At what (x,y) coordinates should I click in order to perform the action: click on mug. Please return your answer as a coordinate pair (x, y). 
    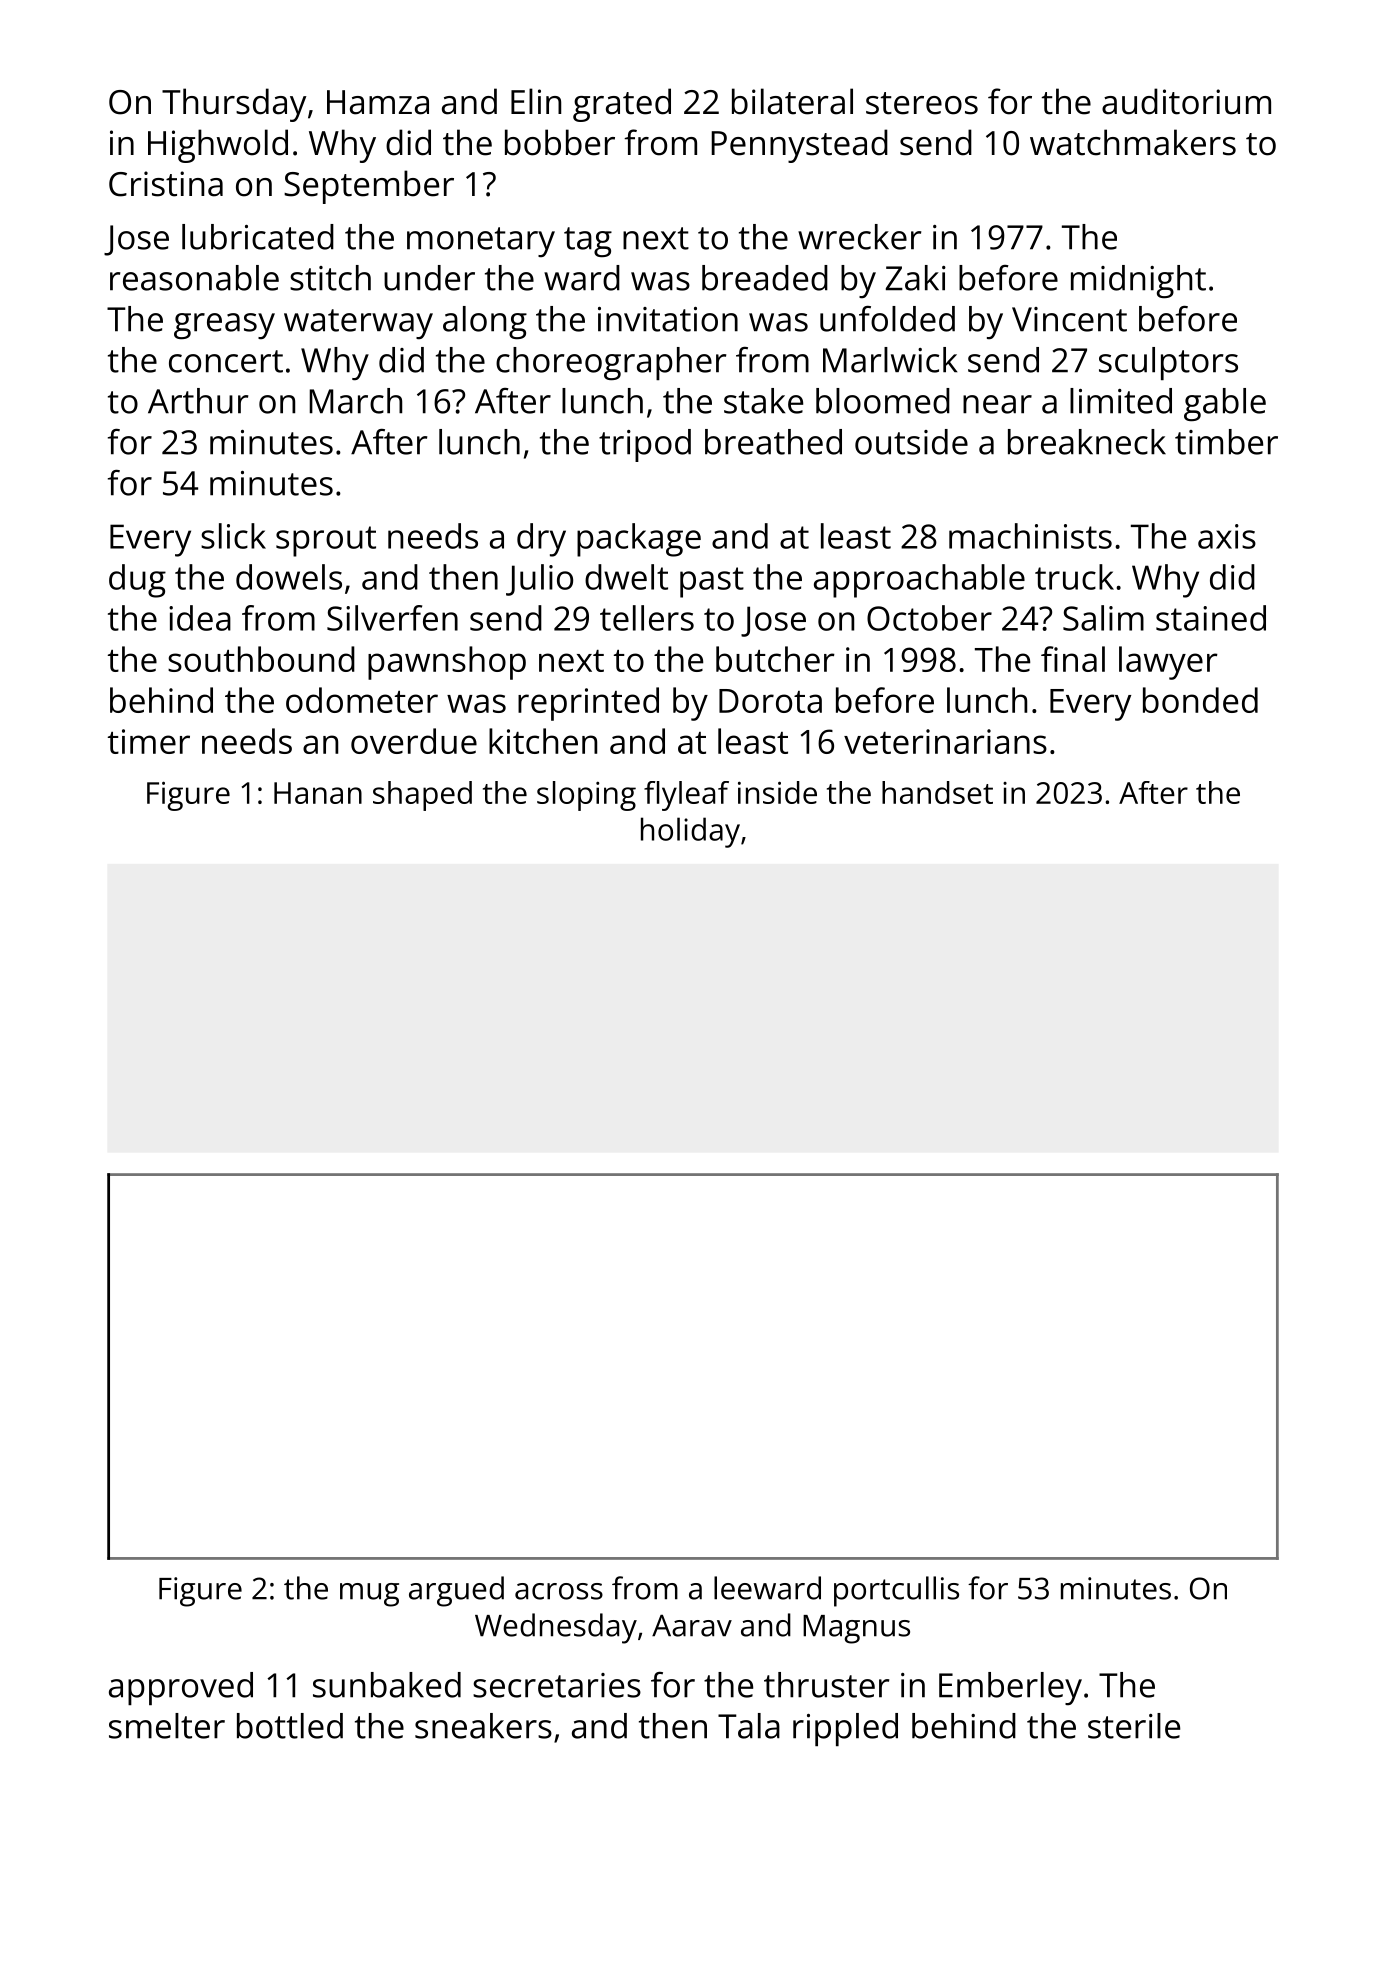
    Looking at the image, I should click on (369, 1595).
